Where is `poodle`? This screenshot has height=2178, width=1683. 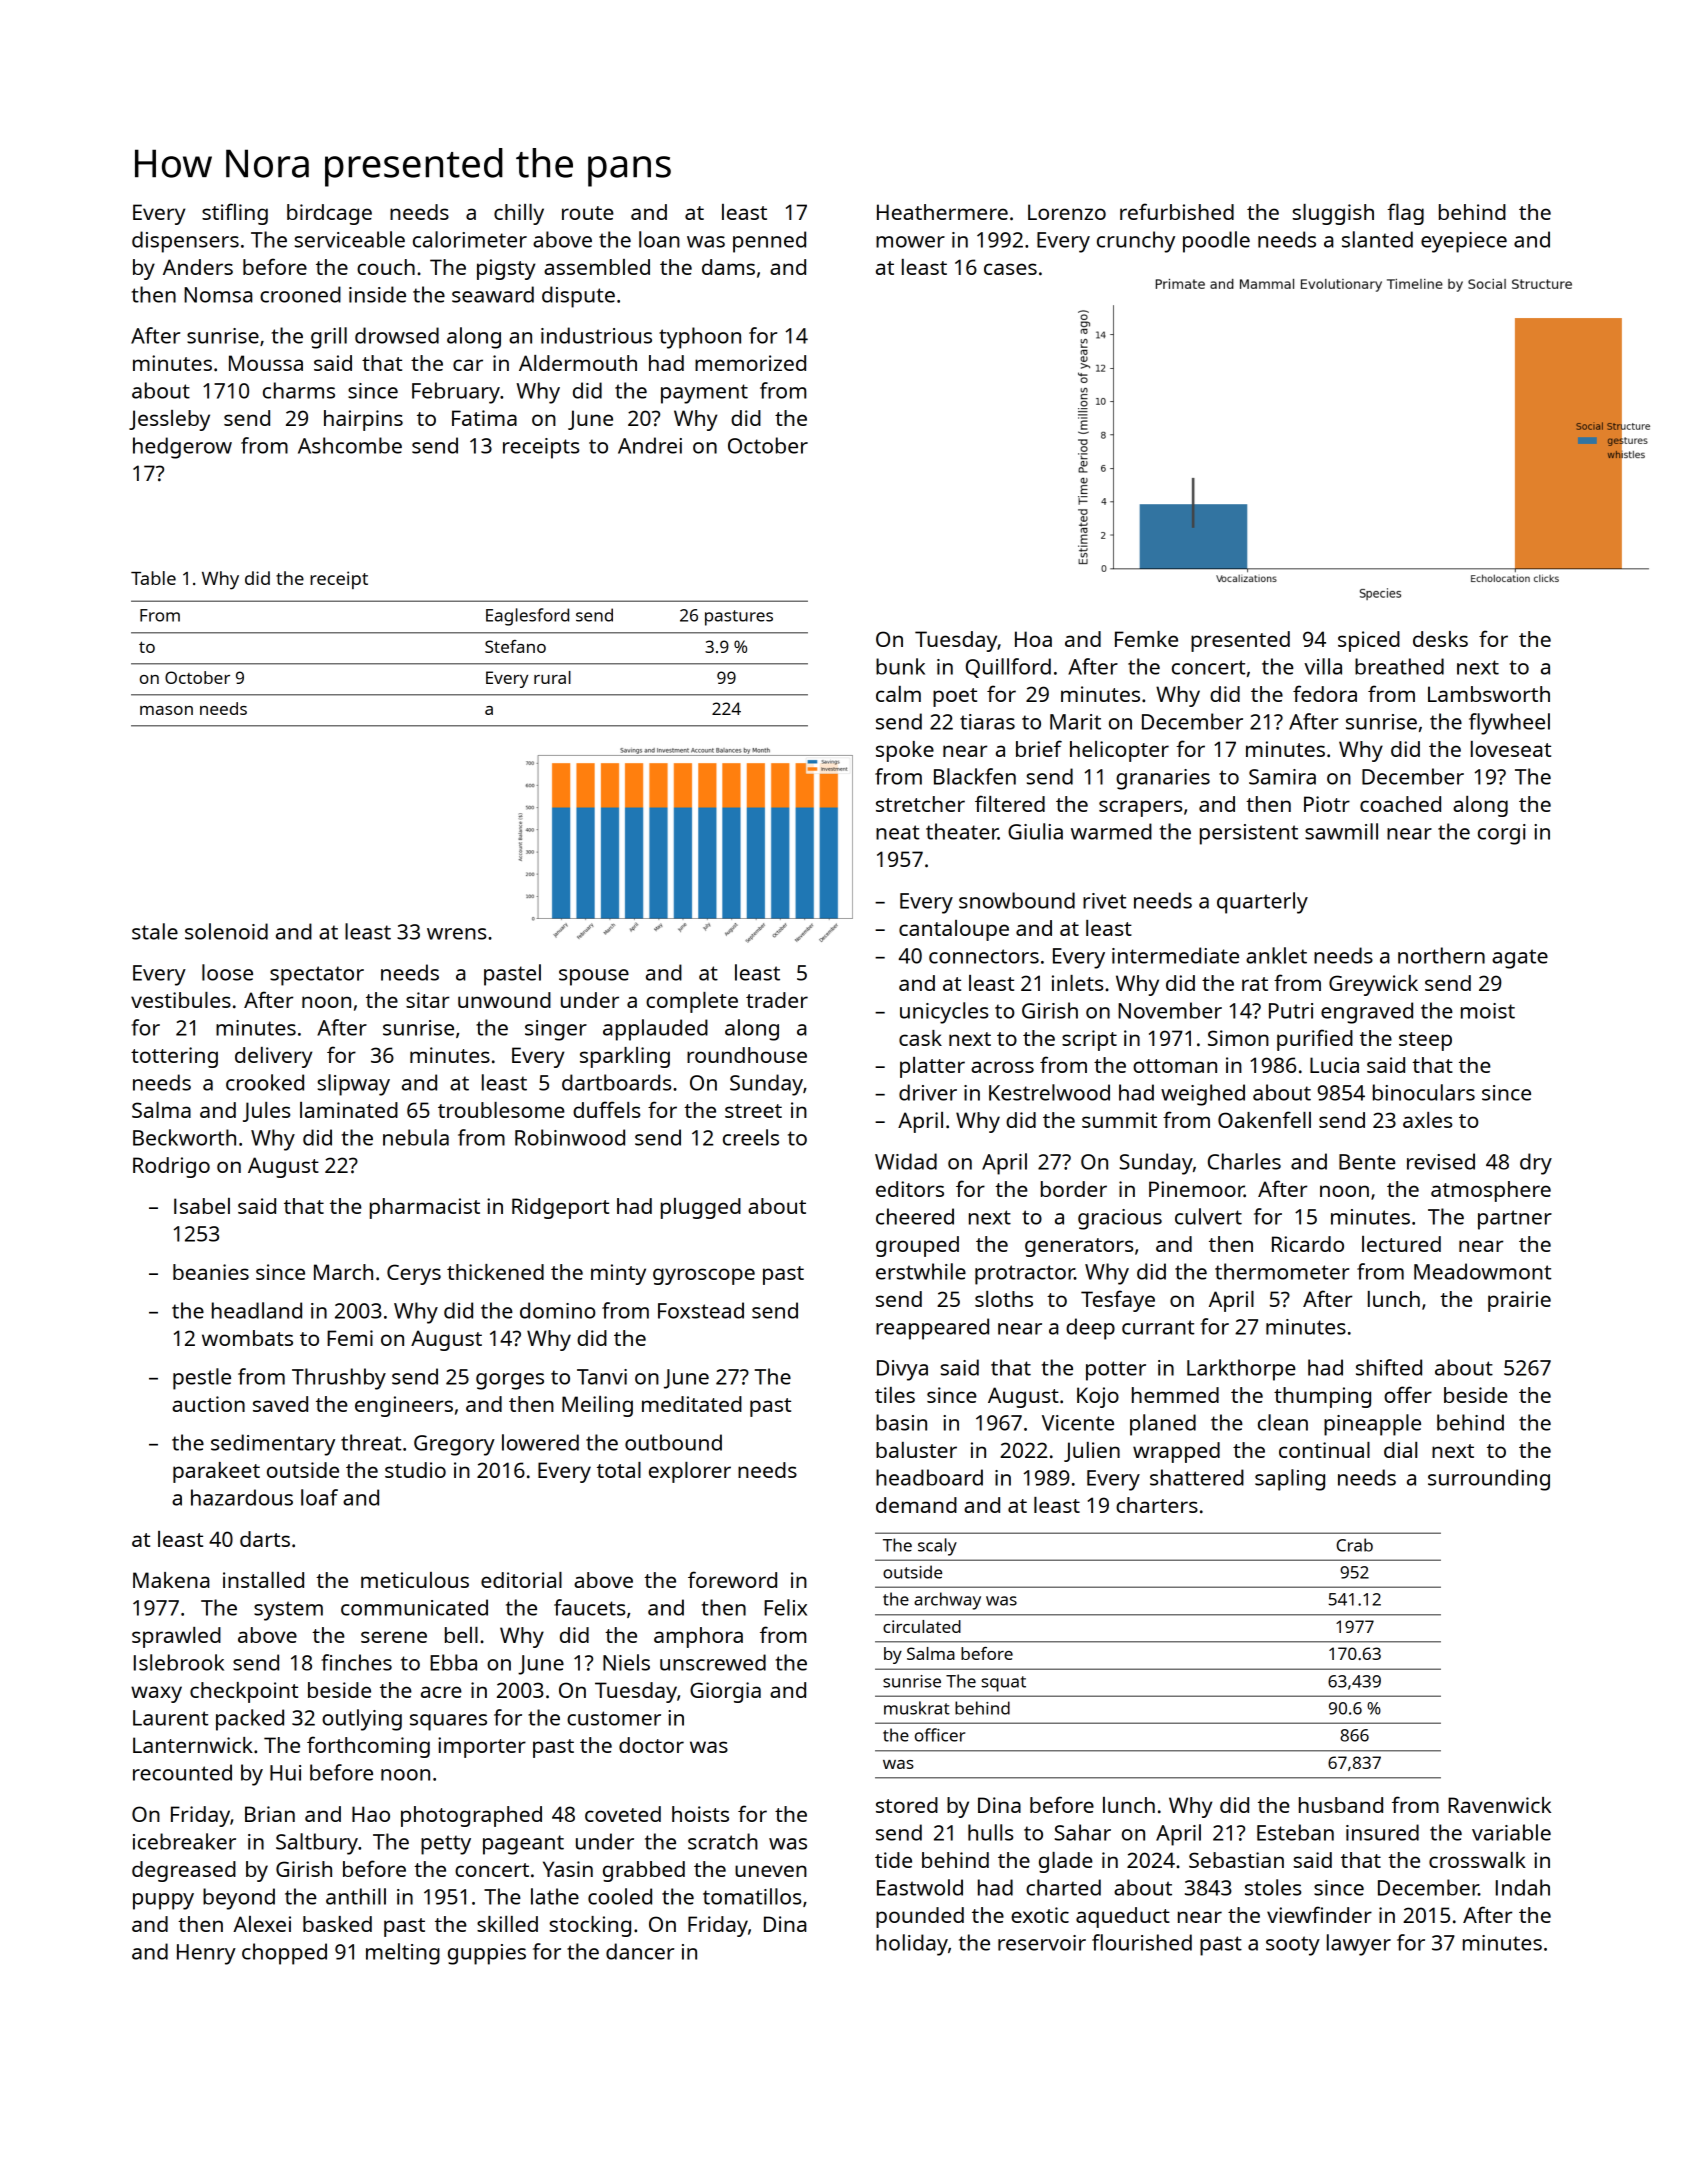
poodle is located at coordinates (1216, 242).
